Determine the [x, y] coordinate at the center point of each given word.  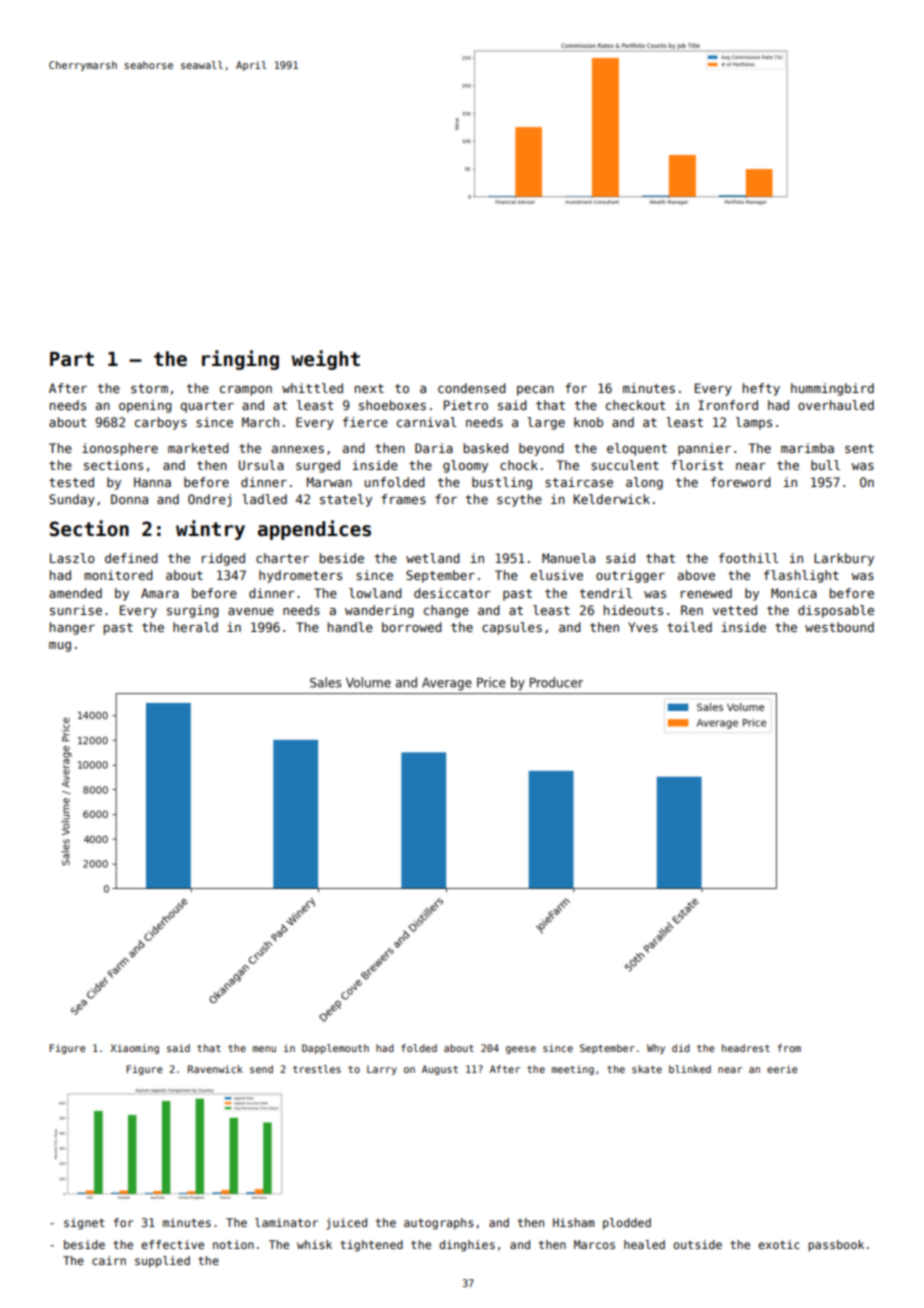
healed [644, 1244]
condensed [472, 388]
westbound [839, 627]
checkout [635, 405]
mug [60, 647]
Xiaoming [134, 1049]
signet [84, 1224]
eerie [782, 1069]
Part [72, 359]
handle [350, 627]
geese [521, 1050]
